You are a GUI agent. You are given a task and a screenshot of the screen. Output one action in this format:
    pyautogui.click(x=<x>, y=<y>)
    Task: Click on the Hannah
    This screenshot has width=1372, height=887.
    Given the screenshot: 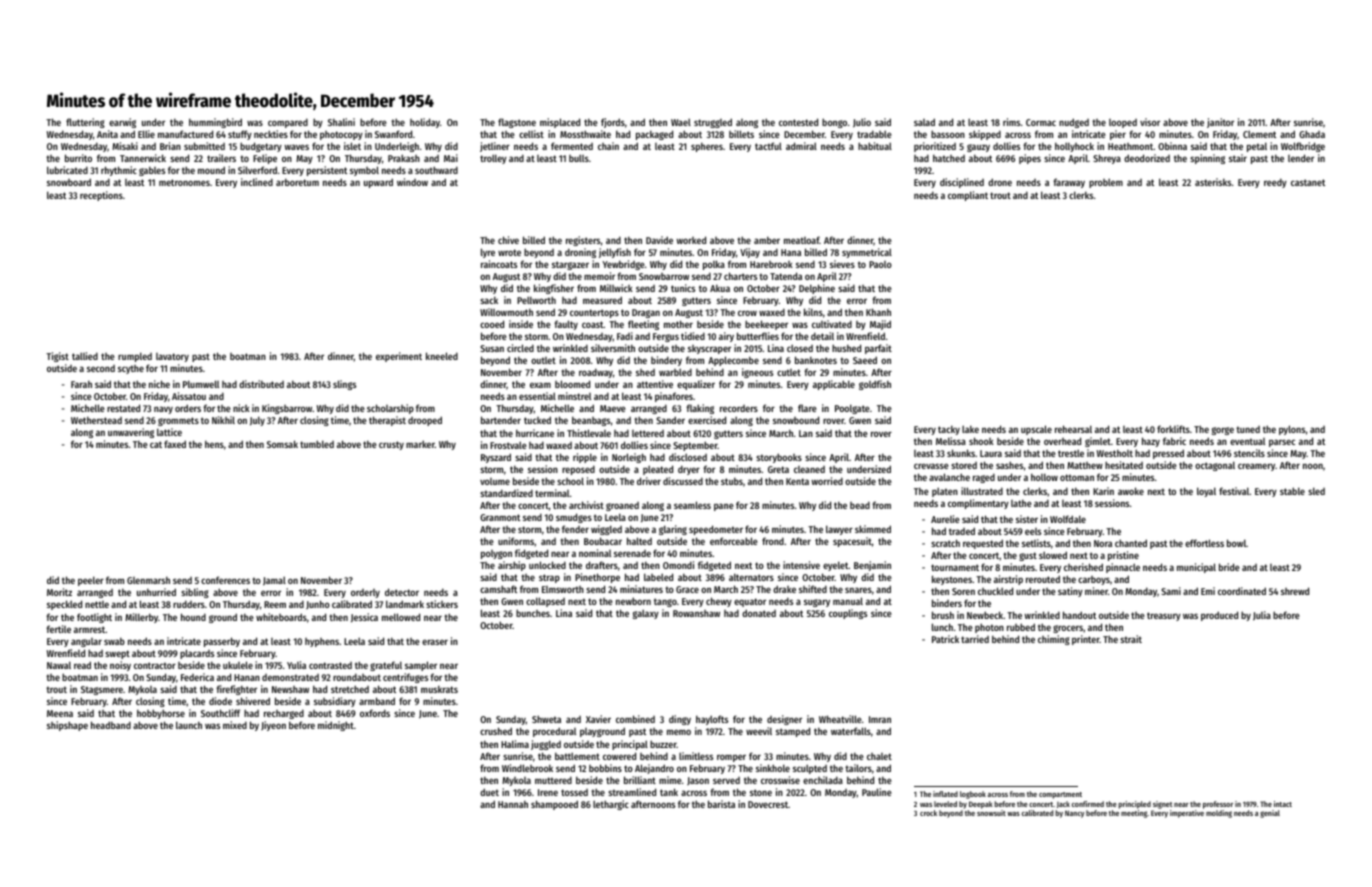 What is the action you would take?
    pyautogui.click(x=513, y=804)
